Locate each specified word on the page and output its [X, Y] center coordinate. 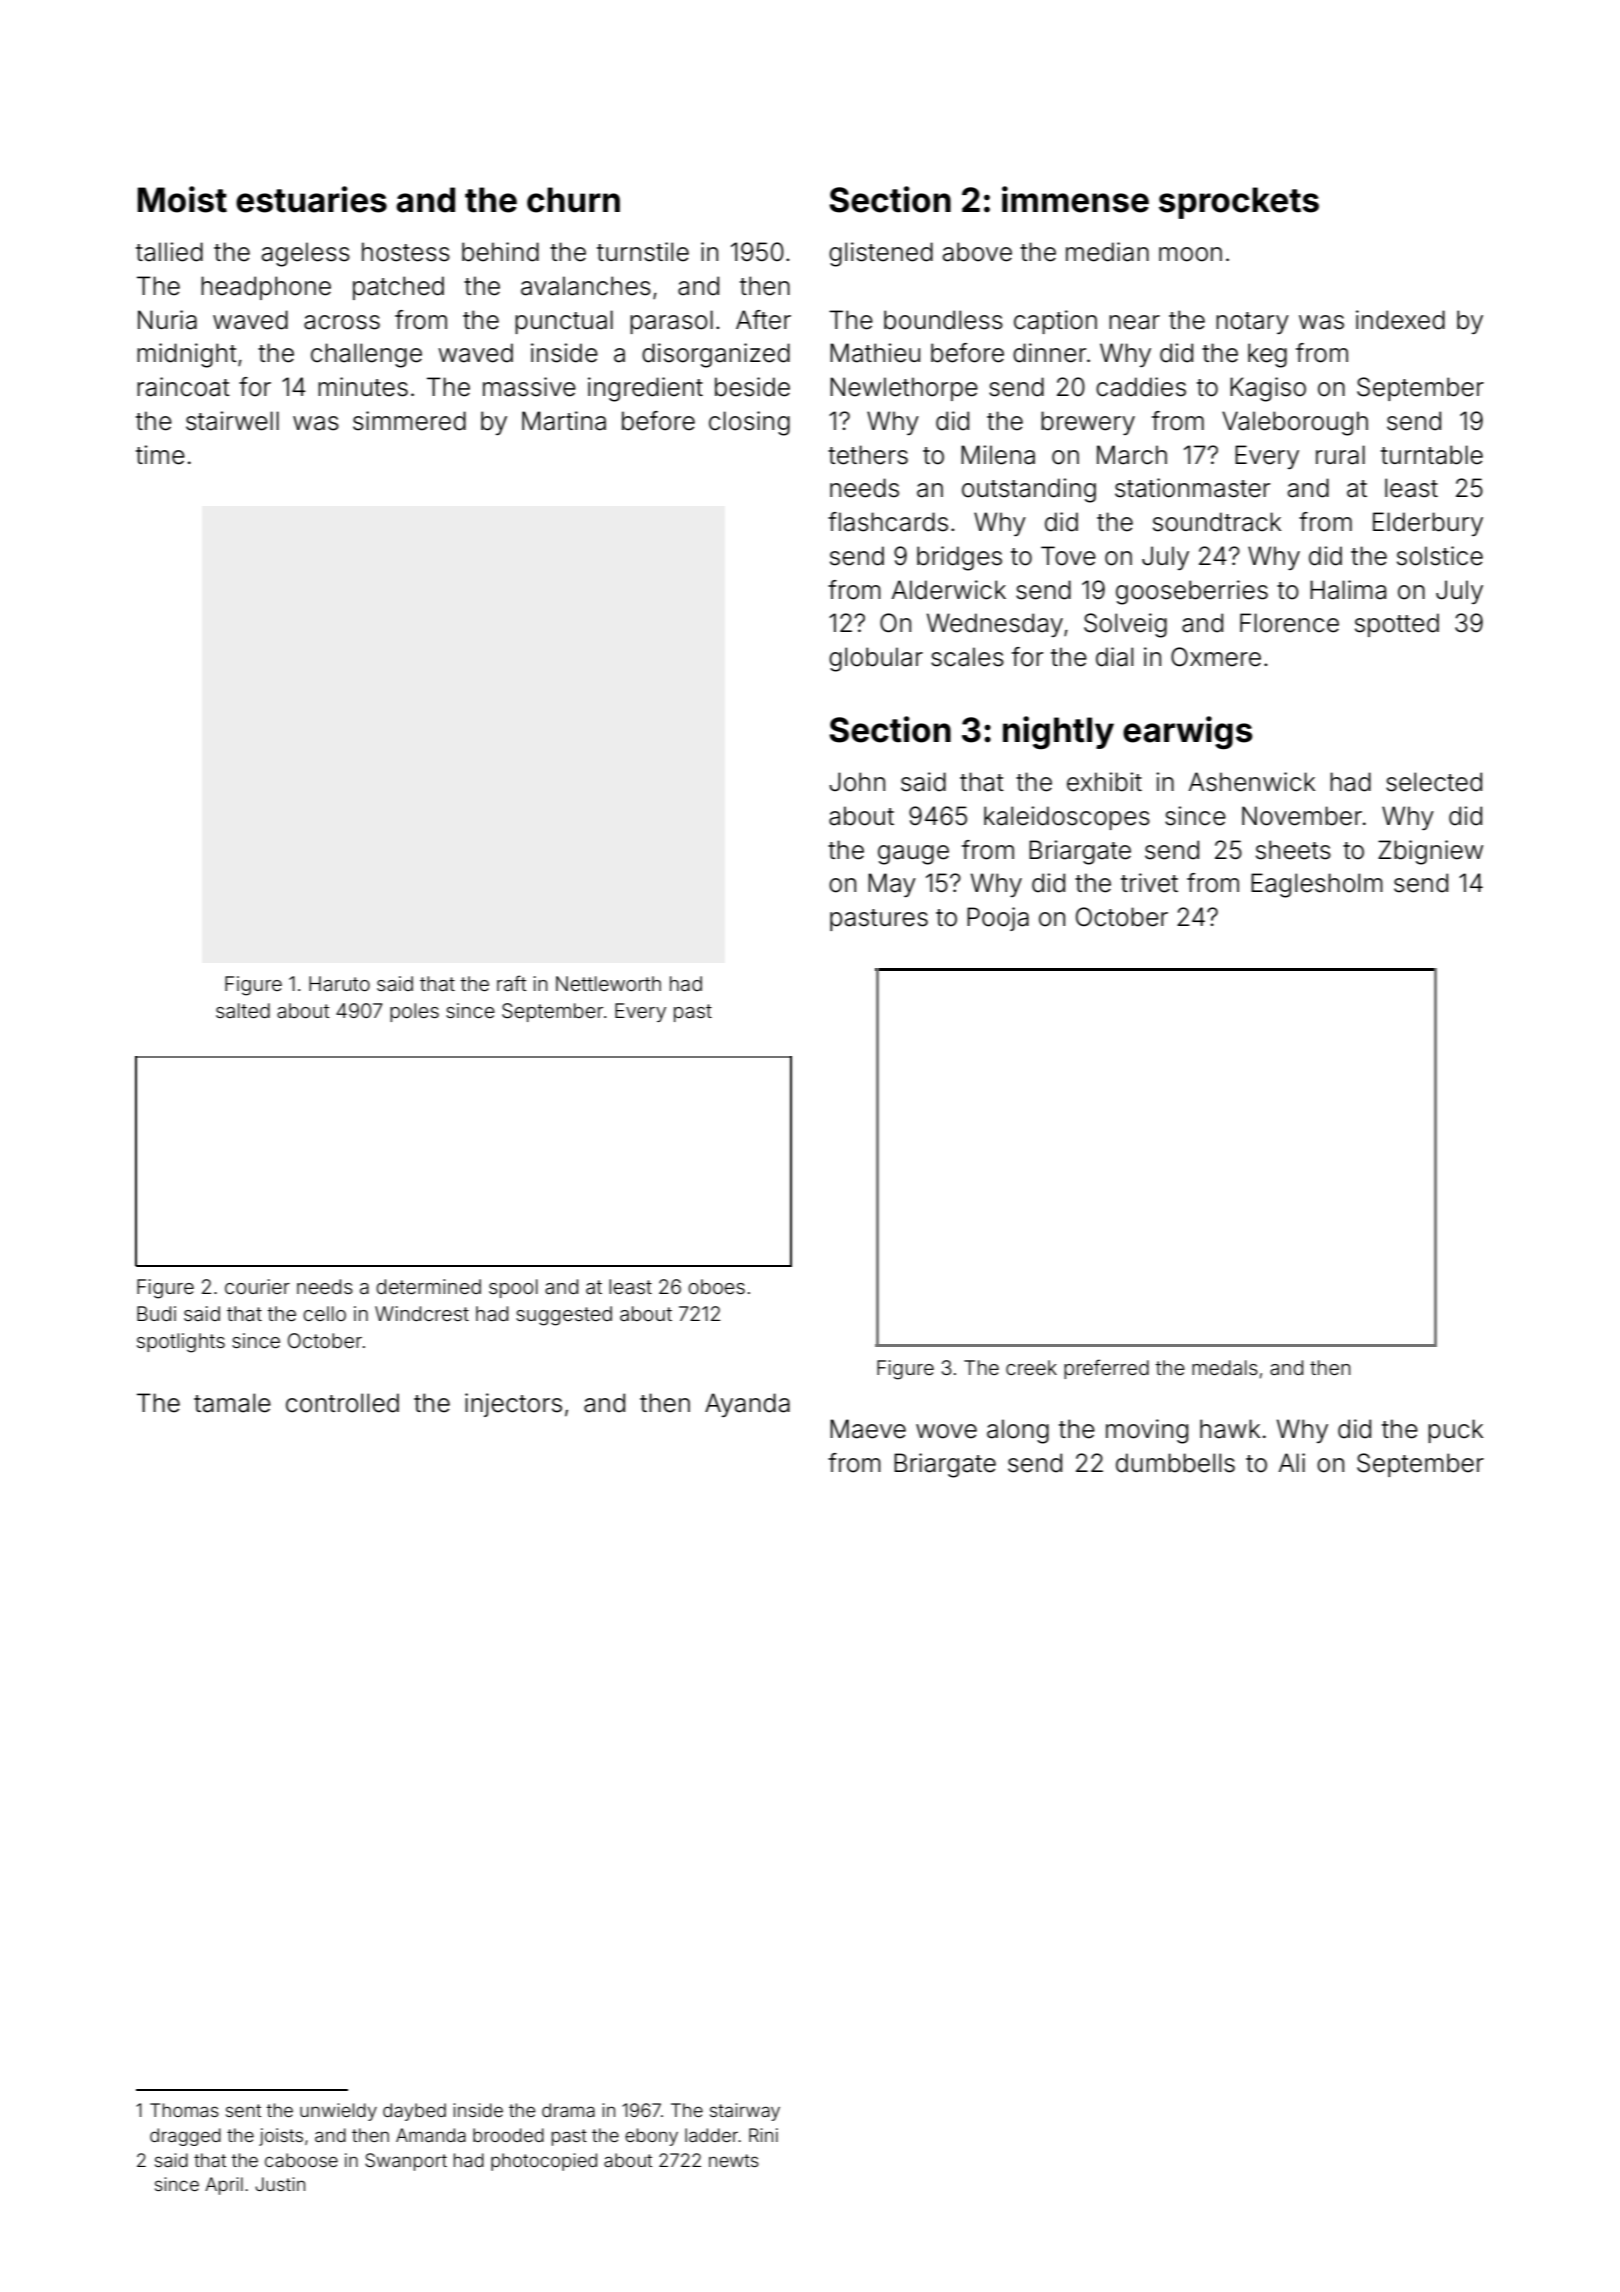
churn [573, 200]
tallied [169, 252]
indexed [1400, 320]
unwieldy [338, 2112]
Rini [763, 2135]
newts [734, 2160]
